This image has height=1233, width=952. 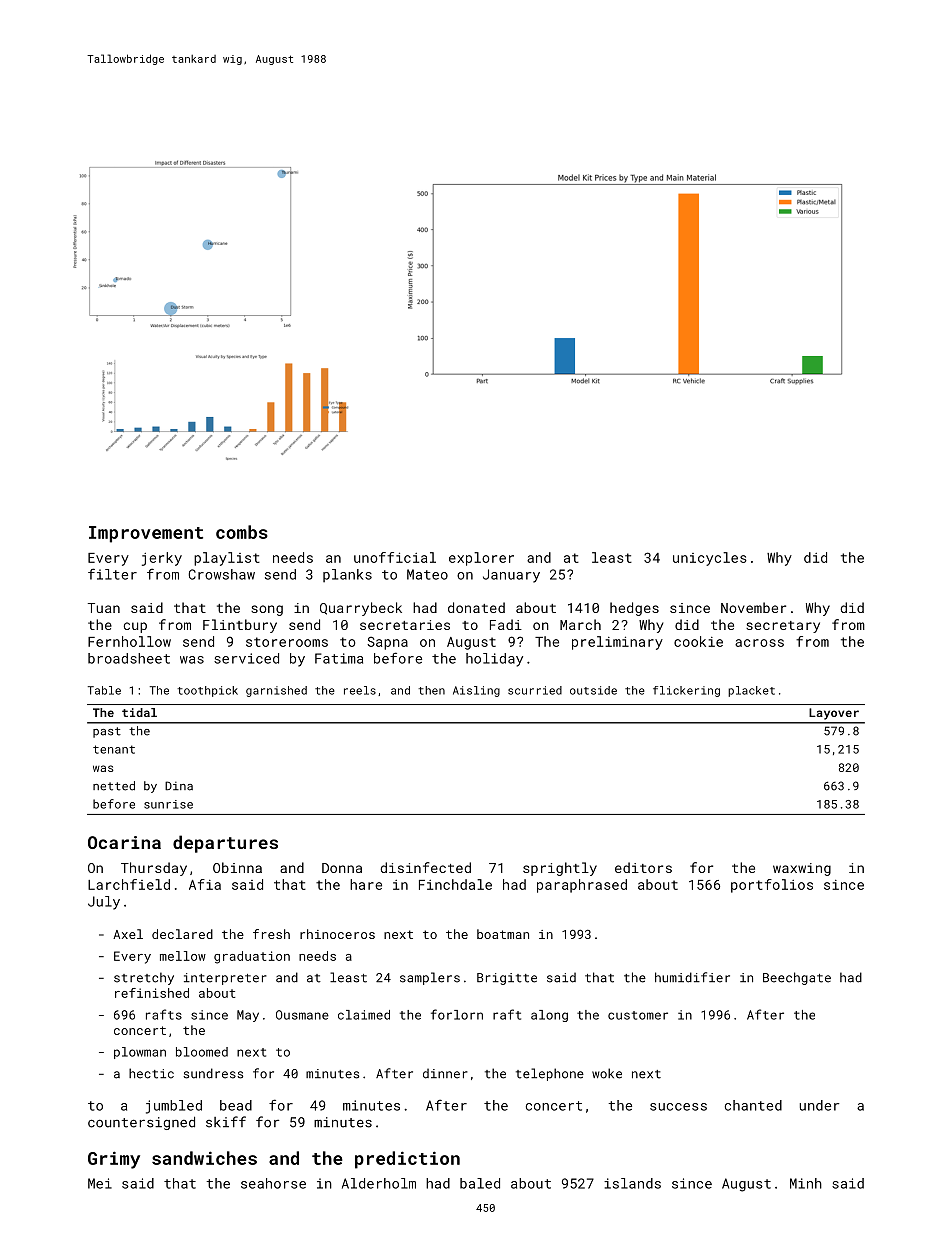 What do you see at coordinates (141, 1123) in the image?
I see `countersigned` at bounding box center [141, 1123].
